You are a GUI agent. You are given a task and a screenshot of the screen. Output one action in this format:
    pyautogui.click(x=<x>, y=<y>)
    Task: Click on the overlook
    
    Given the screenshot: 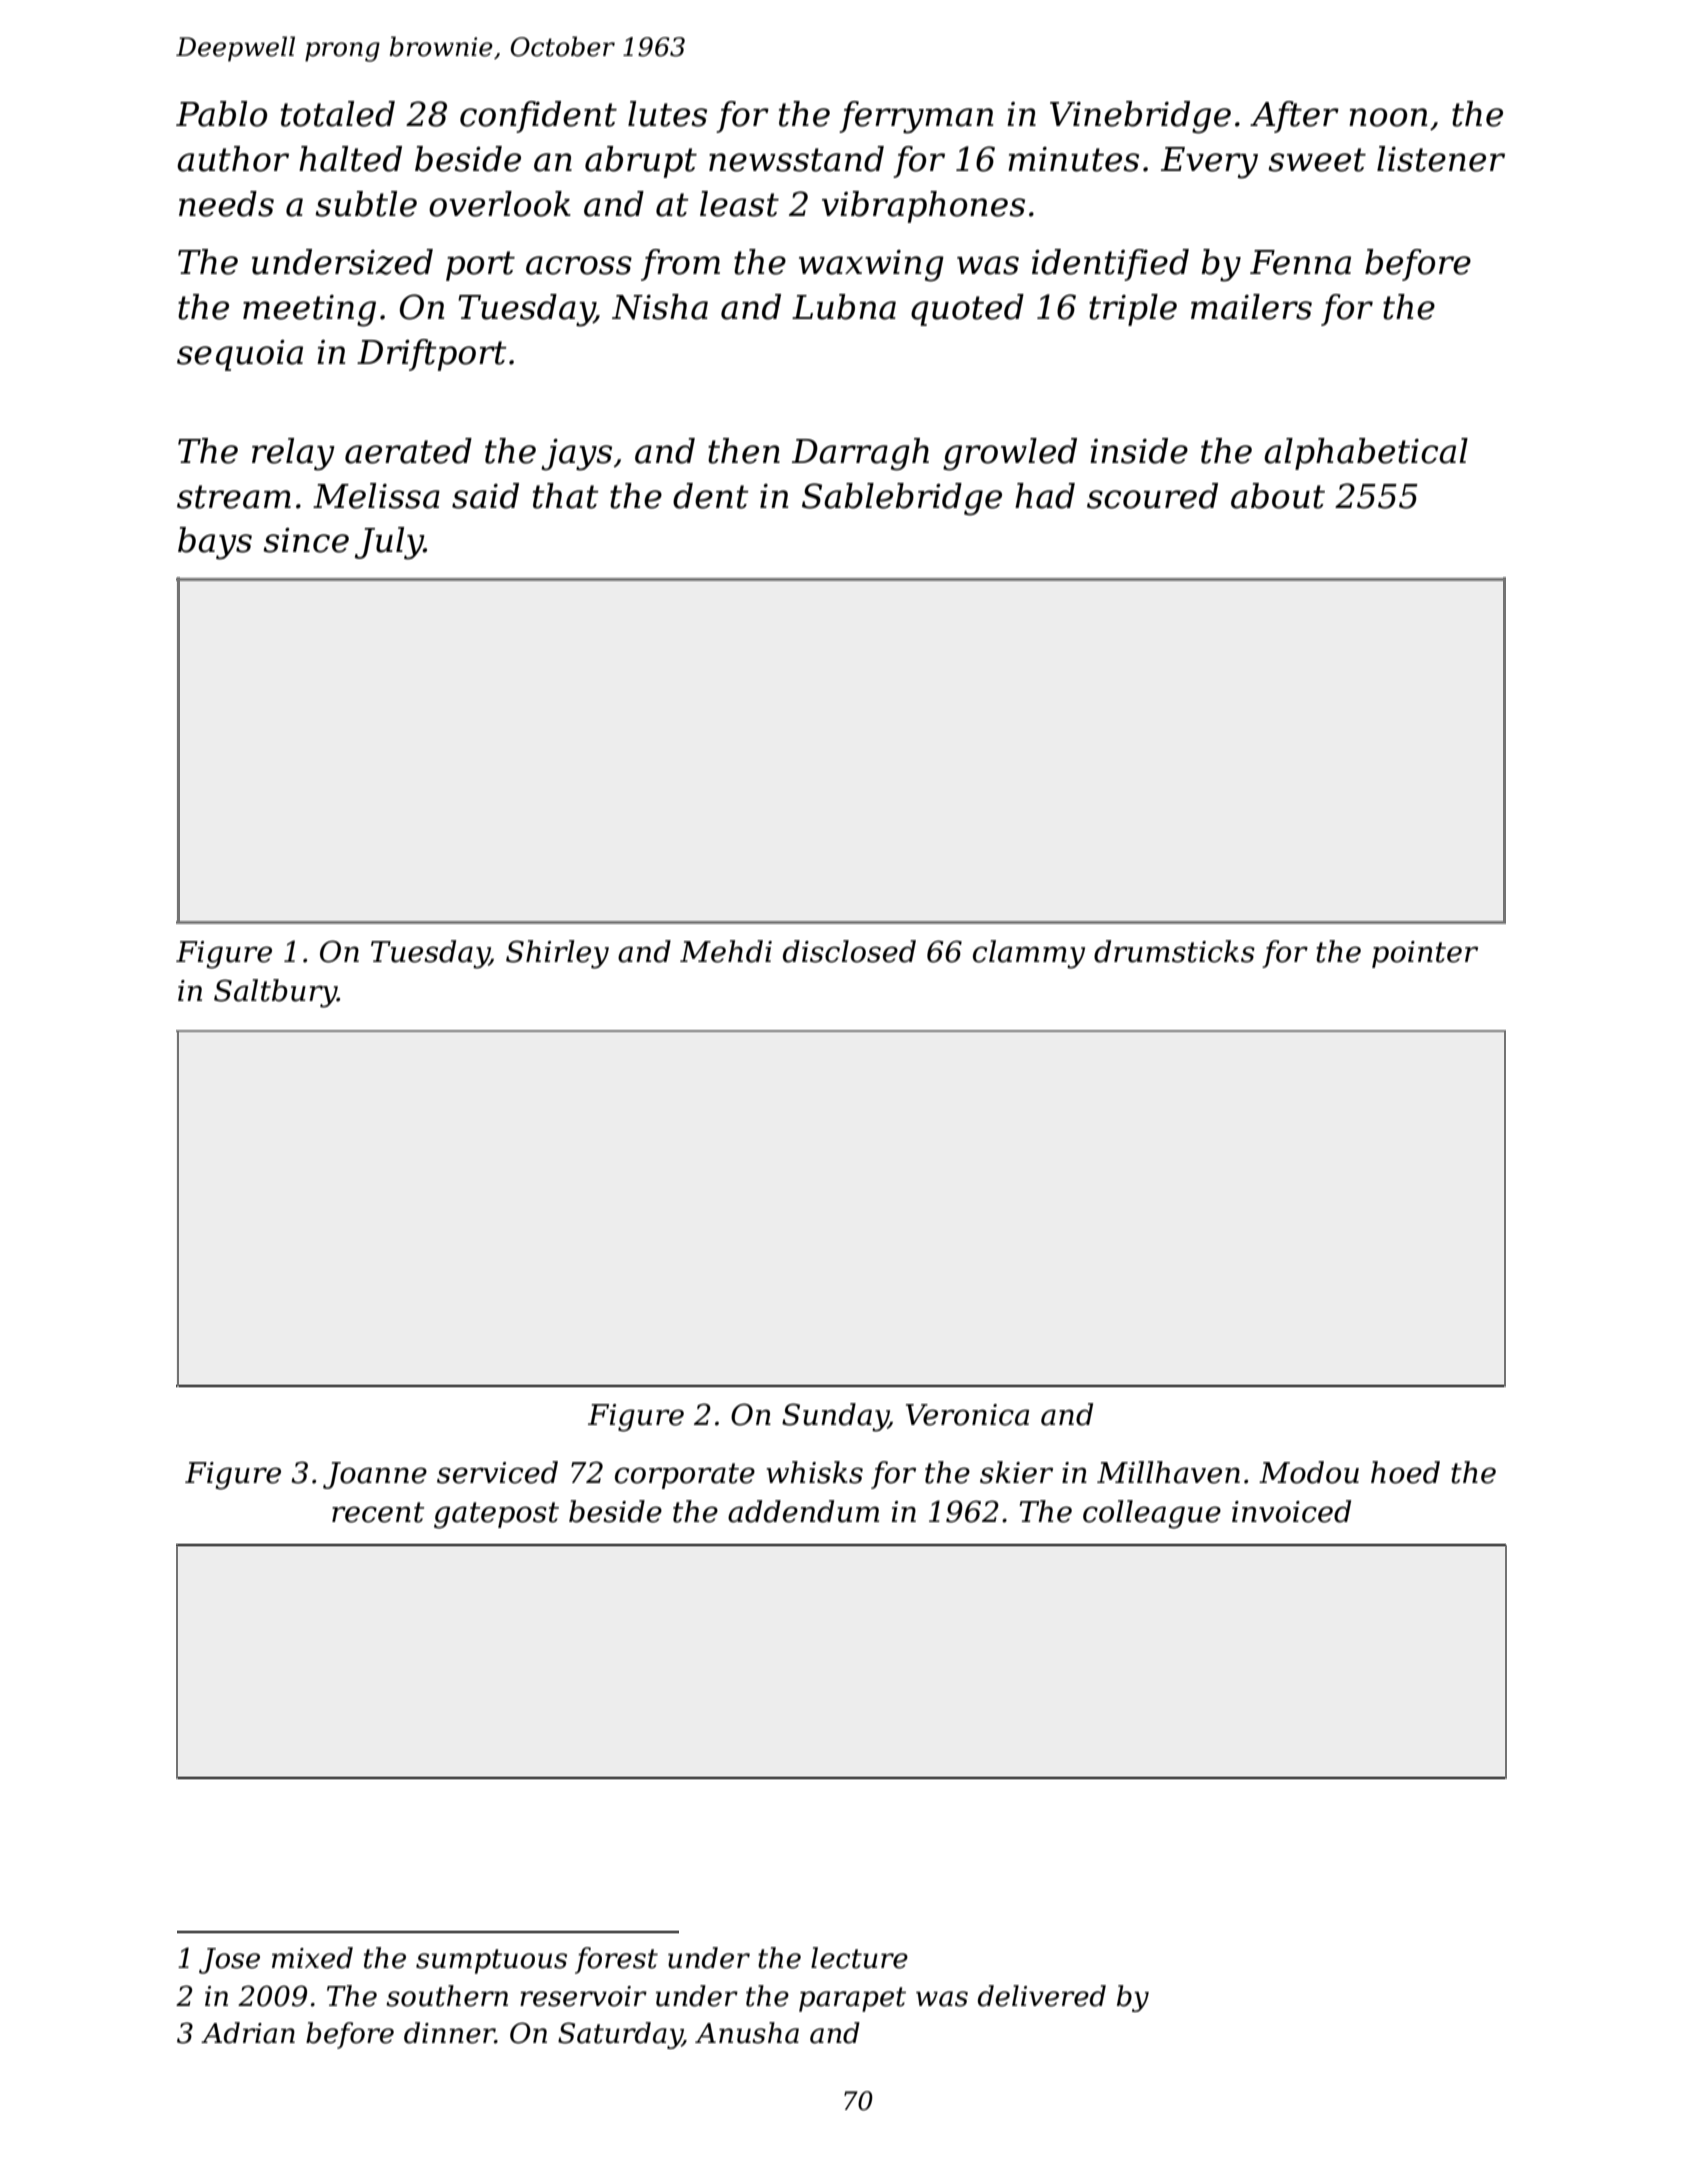 What is the action you would take?
    pyautogui.click(x=500, y=204)
